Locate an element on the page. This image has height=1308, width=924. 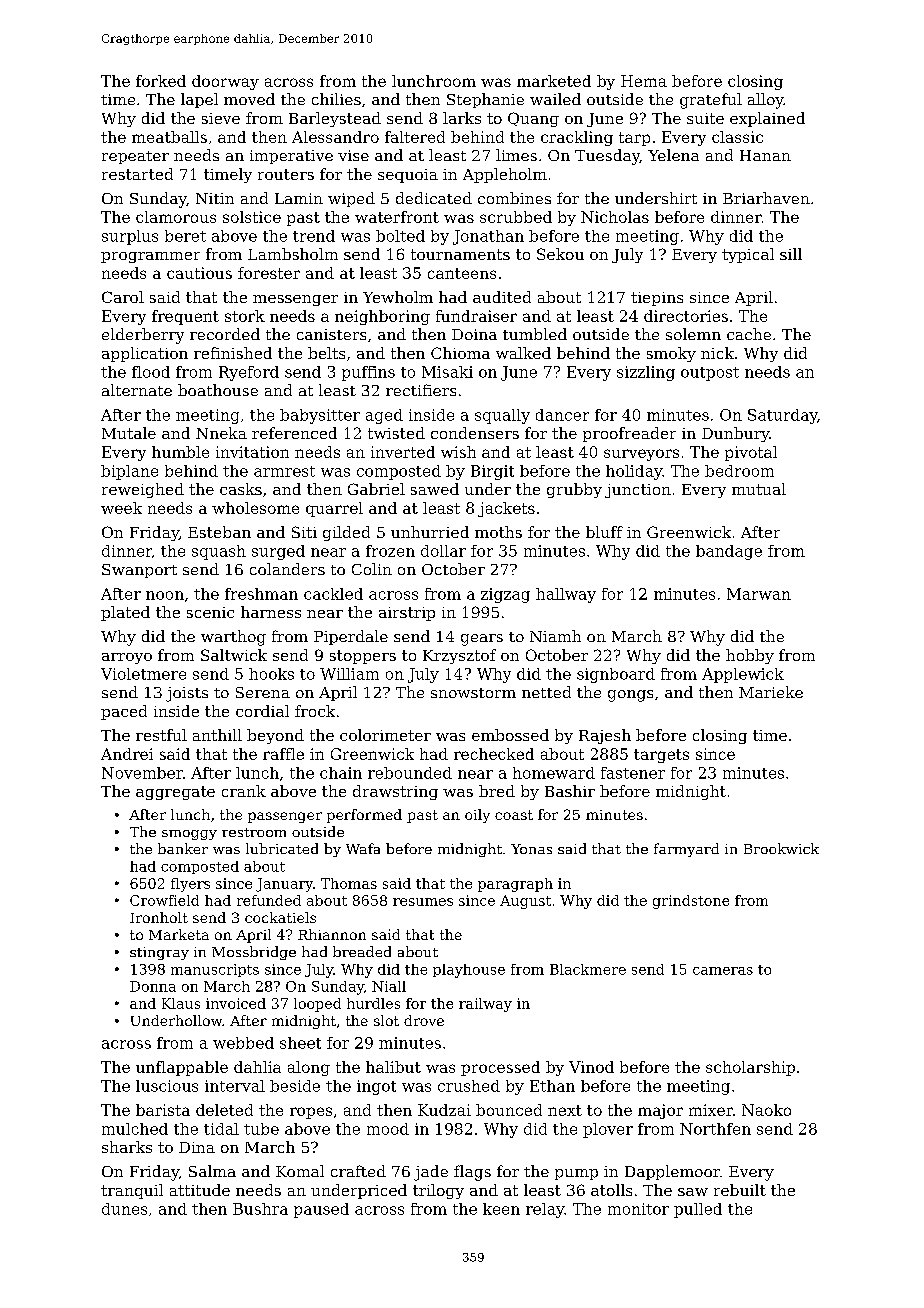
bandage is located at coordinates (729, 552).
